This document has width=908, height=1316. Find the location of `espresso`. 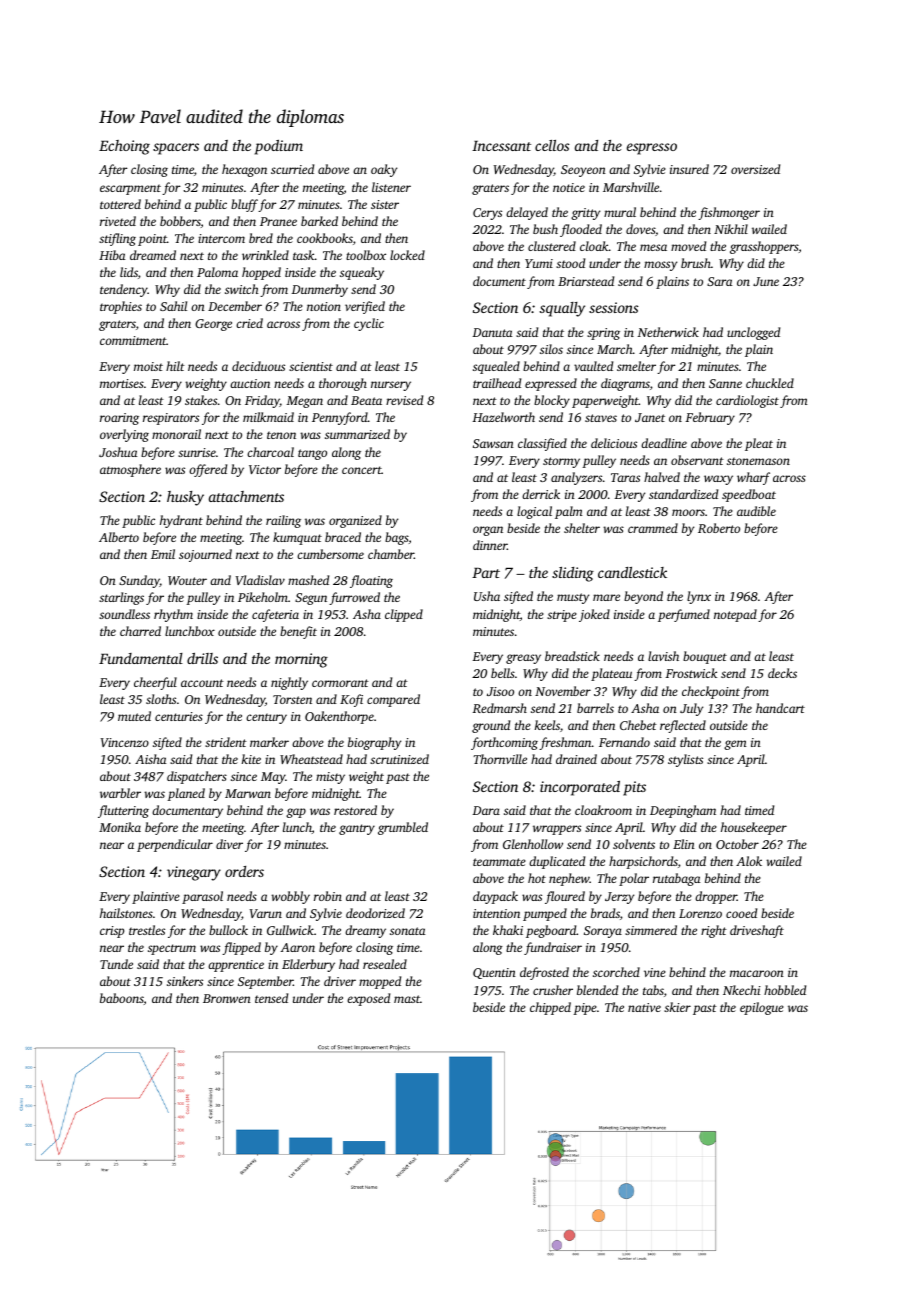

espresso is located at coordinates (652, 149).
